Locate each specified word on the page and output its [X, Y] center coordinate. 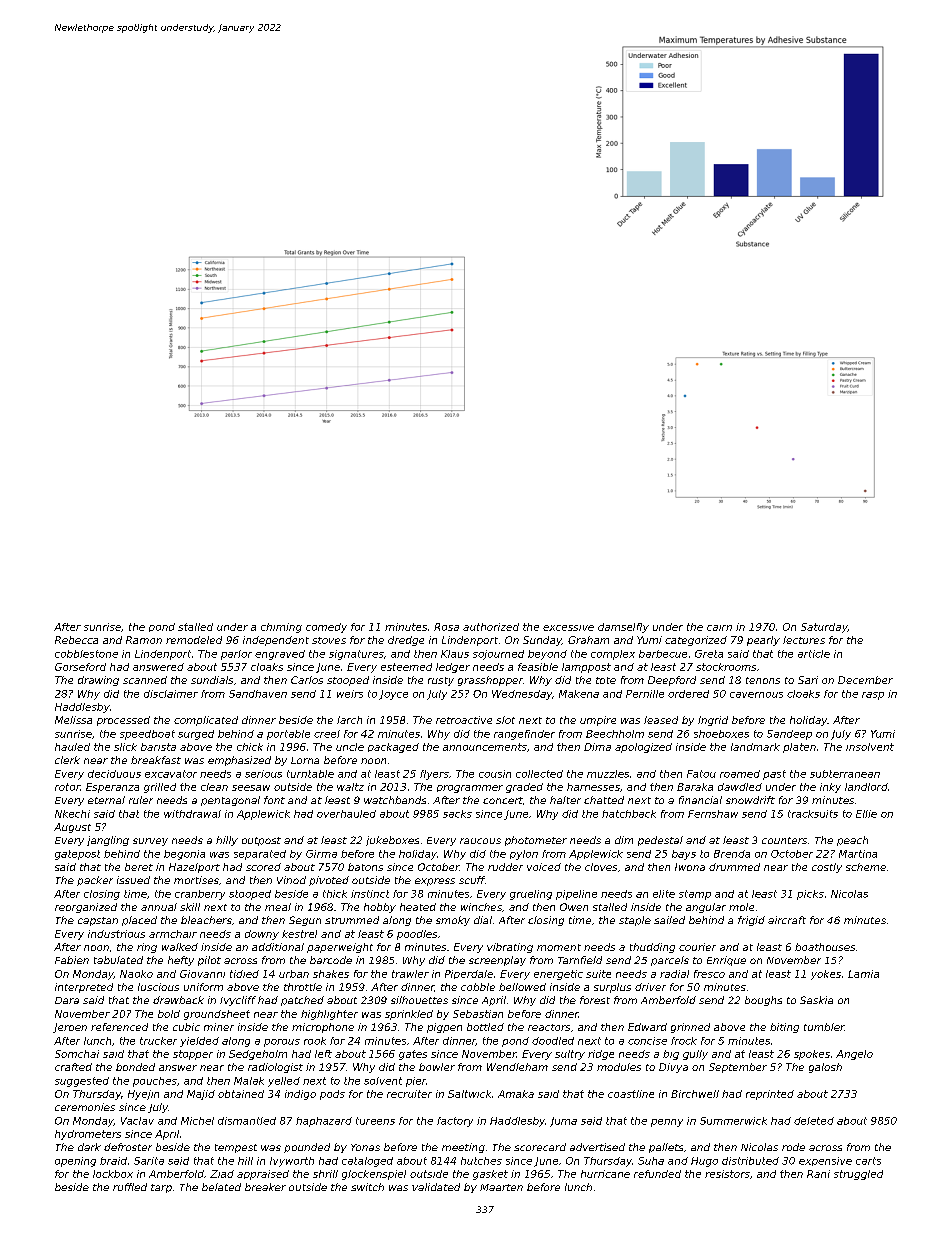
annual [159, 907]
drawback [178, 1000]
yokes [826, 975]
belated [221, 1187]
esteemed [406, 667]
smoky [453, 921]
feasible [538, 667]
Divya [673, 1068]
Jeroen [70, 1028]
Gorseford [80, 667]
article [814, 654]
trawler [410, 974]
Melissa [73, 720]
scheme [866, 867]
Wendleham [517, 1067]
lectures [804, 640]
